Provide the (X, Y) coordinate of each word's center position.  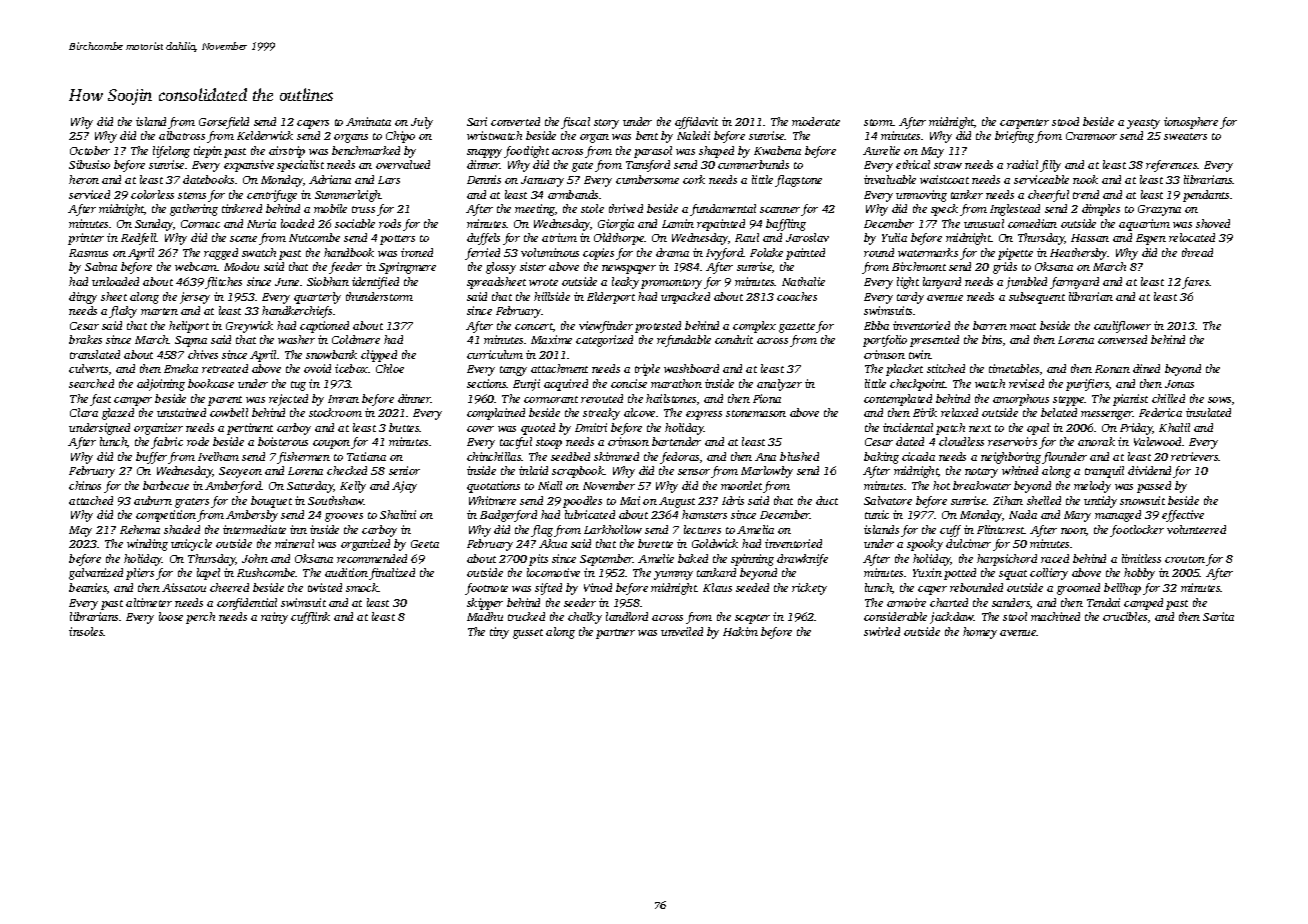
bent (647, 135)
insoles (86, 631)
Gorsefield (224, 123)
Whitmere (492, 500)
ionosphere (1191, 123)
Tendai (1103, 602)
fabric (167, 443)
